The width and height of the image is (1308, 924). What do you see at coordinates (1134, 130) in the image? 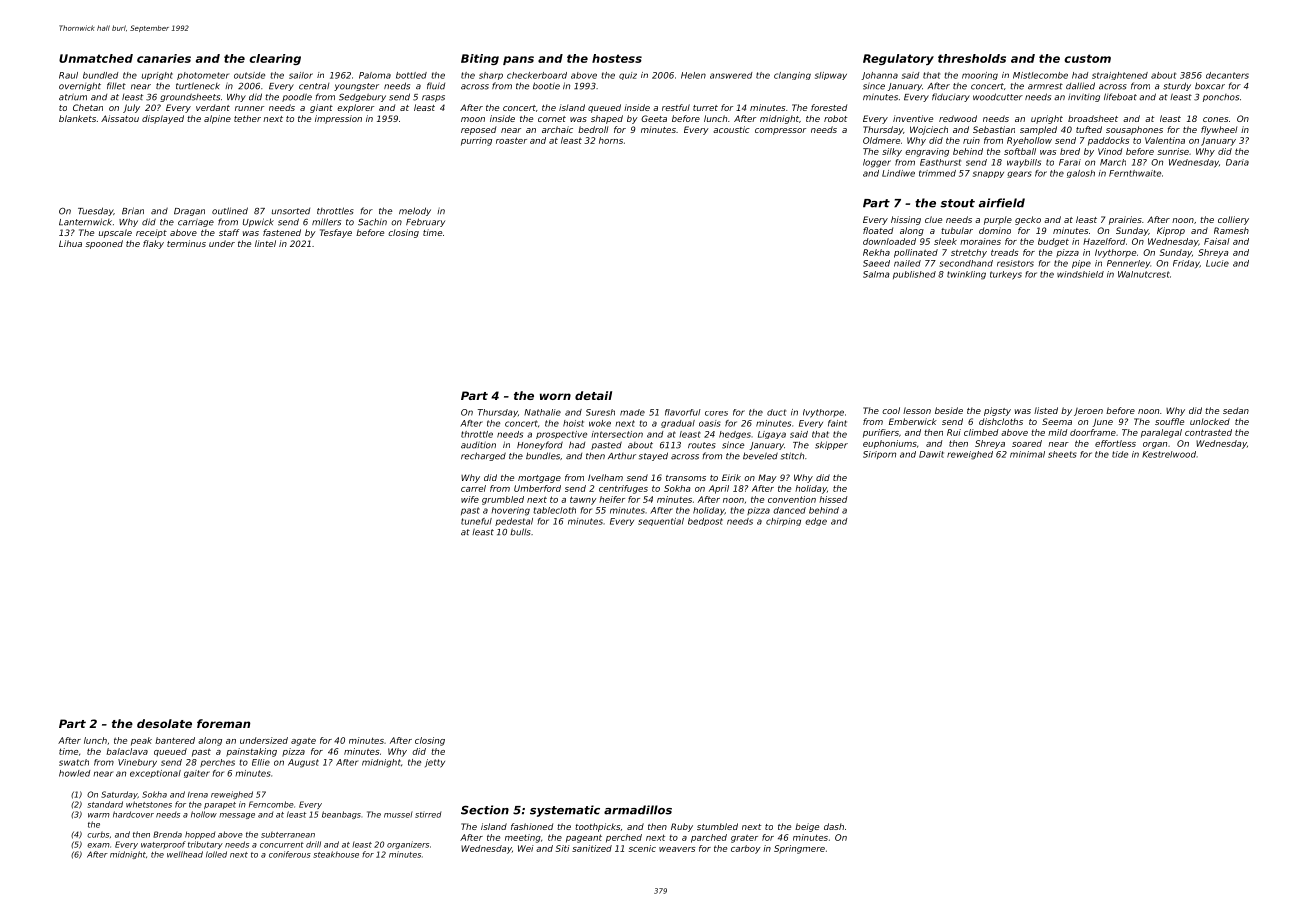
I see `sousaphones` at bounding box center [1134, 130].
